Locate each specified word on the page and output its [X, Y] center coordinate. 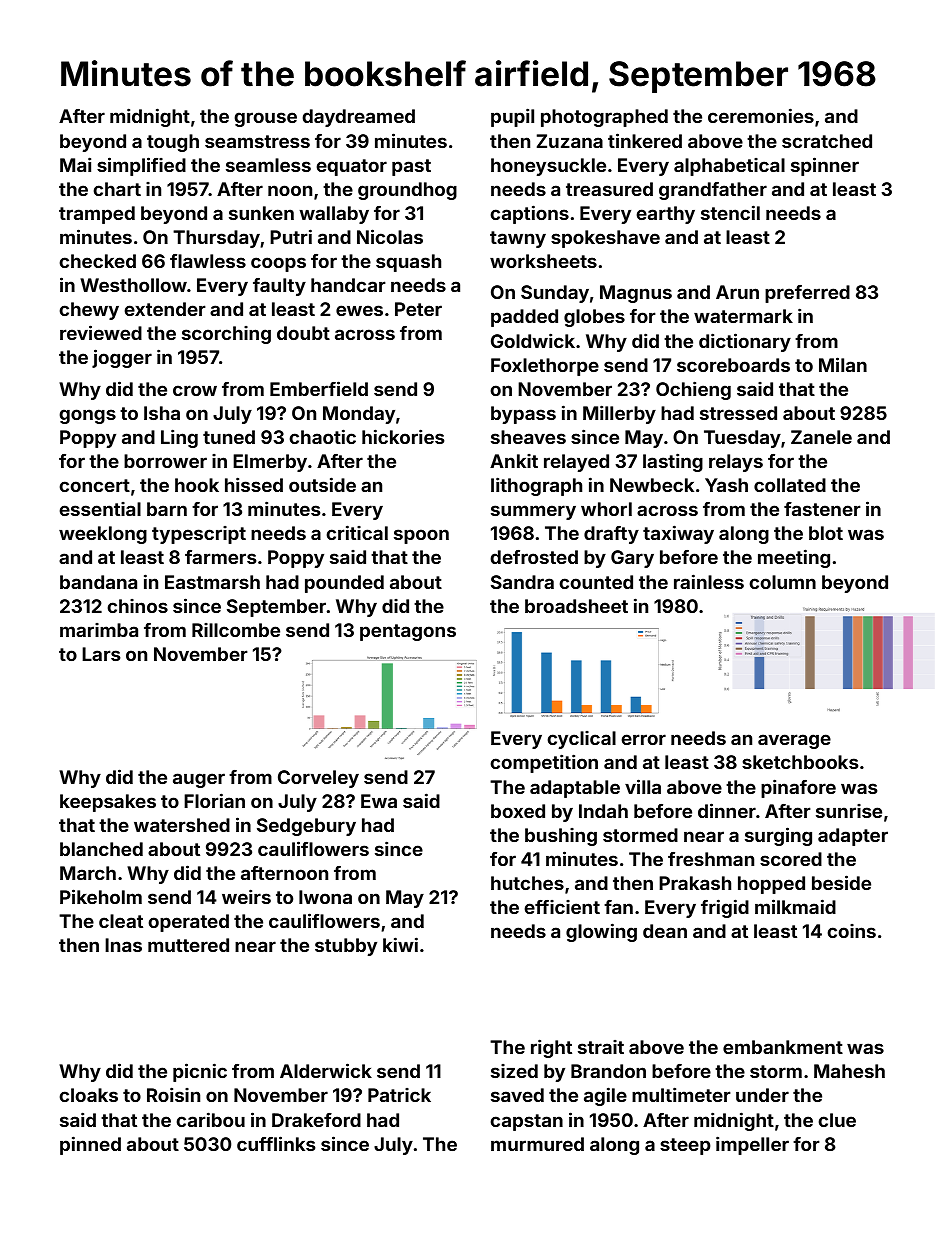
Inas [123, 945]
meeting [794, 558]
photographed [604, 118]
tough [173, 143]
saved [517, 1095]
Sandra [522, 582]
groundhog [407, 191]
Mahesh [849, 1071]
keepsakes [108, 803]
